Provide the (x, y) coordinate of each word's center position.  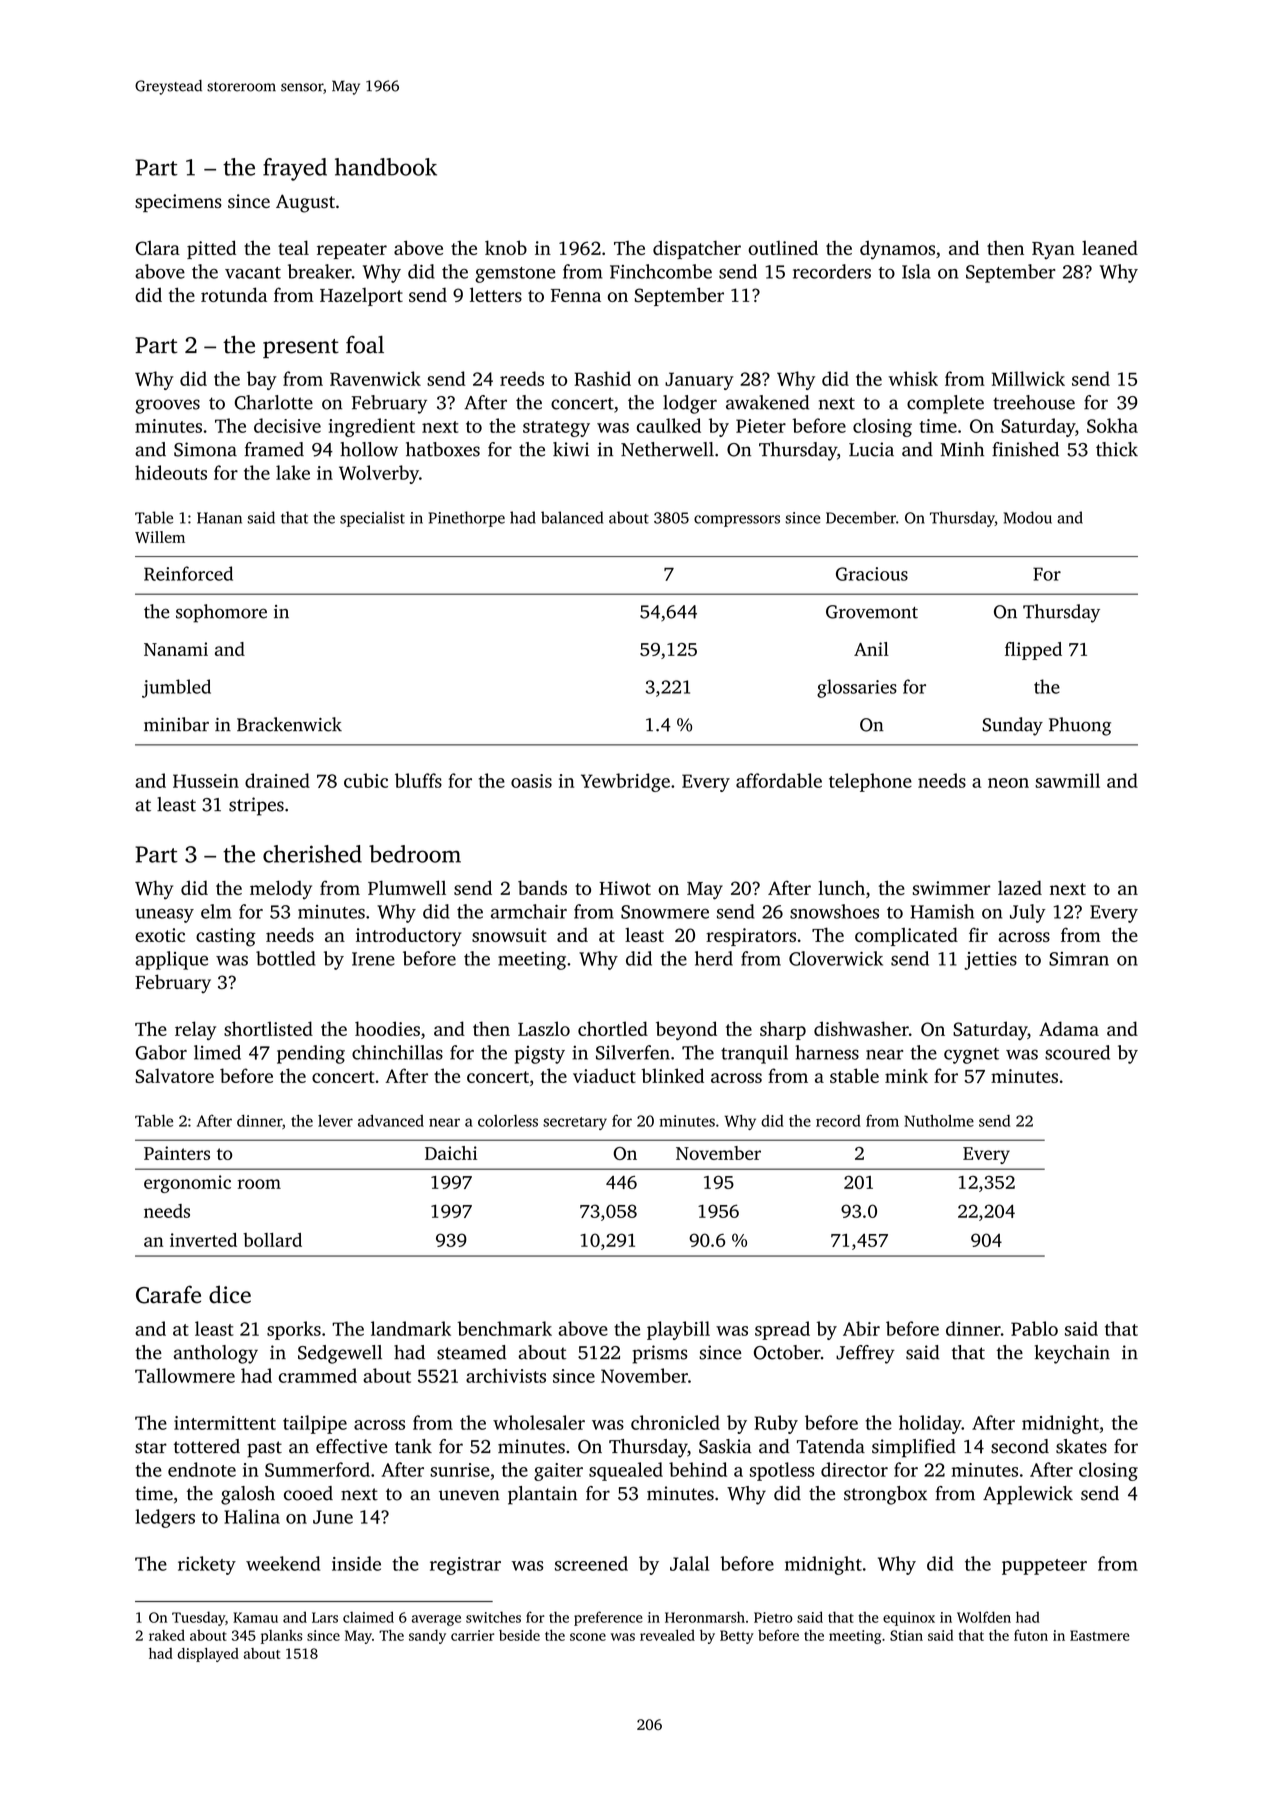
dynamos (897, 250)
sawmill (1067, 780)
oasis (531, 781)
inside (356, 1563)
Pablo (1034, 1328)
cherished (312, 854)
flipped (1033, 651)
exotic (160, 935)
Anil (871, 649)
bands (542, 887)
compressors (737, 521)
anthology (216, 1354)
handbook (386, 167)
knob (506, 247)
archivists (506, 1375)
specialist (372, 519)
